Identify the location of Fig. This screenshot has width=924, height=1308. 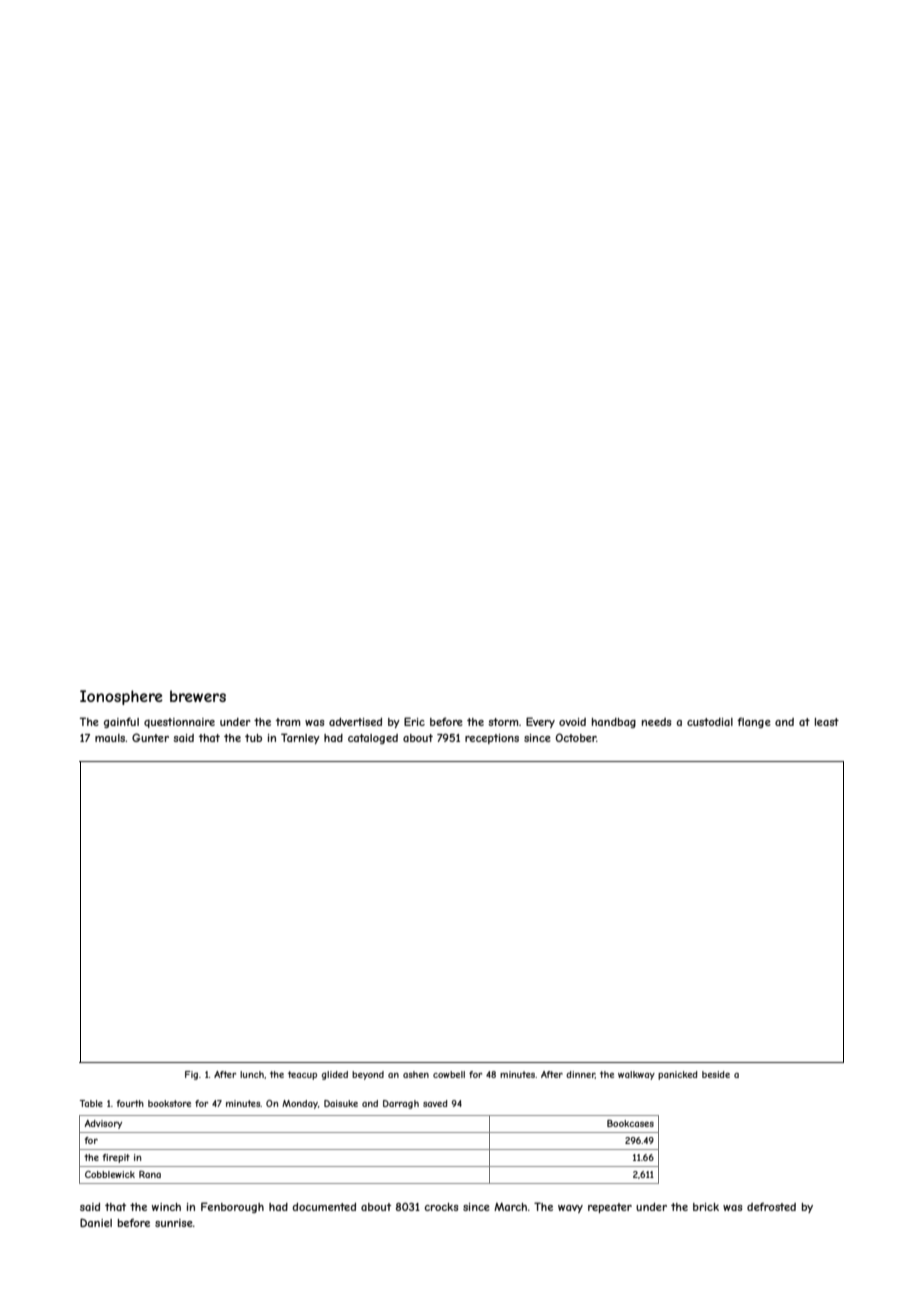
(191, 1075).
